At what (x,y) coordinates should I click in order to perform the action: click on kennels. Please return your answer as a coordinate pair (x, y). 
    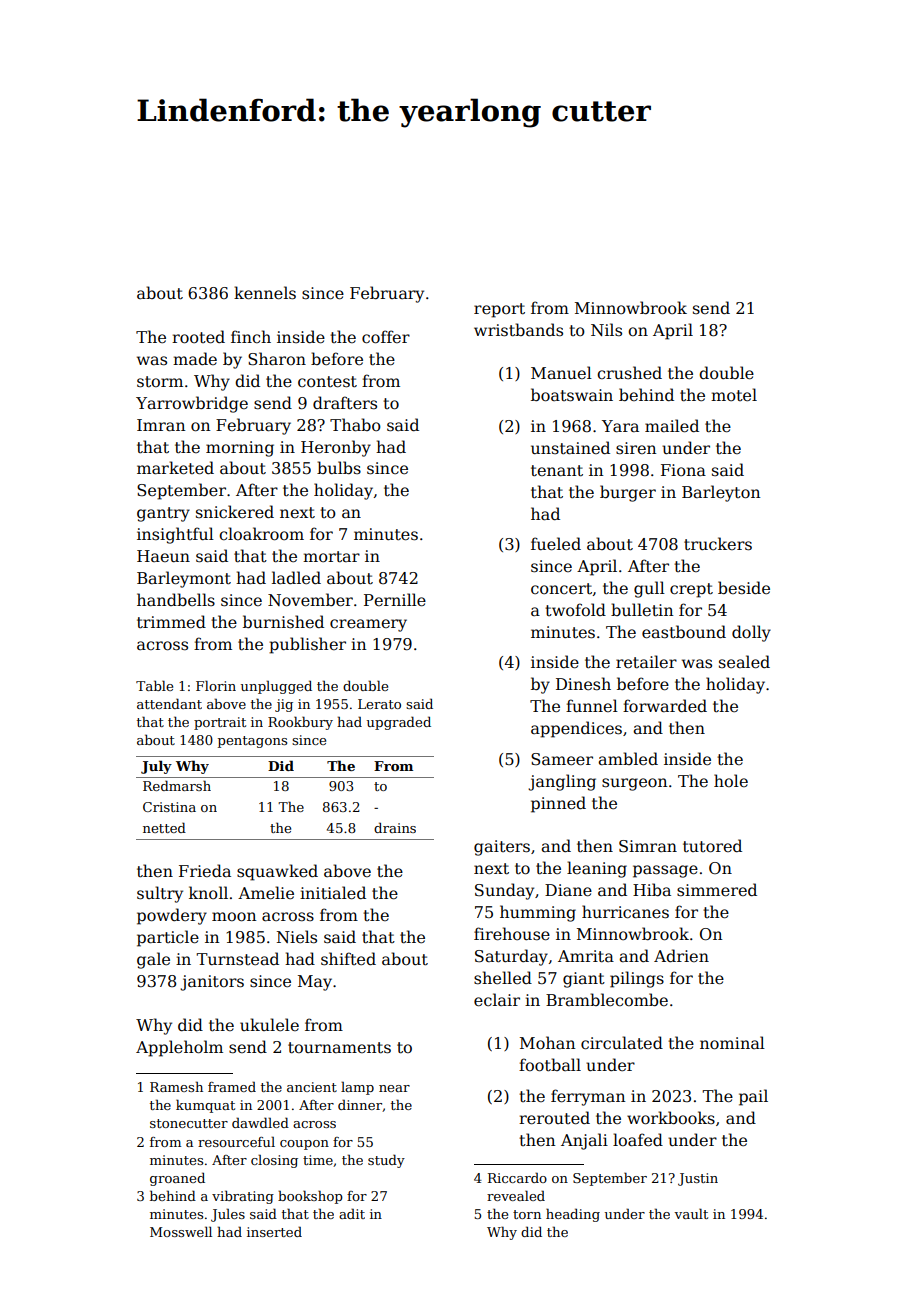
    Looking at the image, I should click on (265, 293).
